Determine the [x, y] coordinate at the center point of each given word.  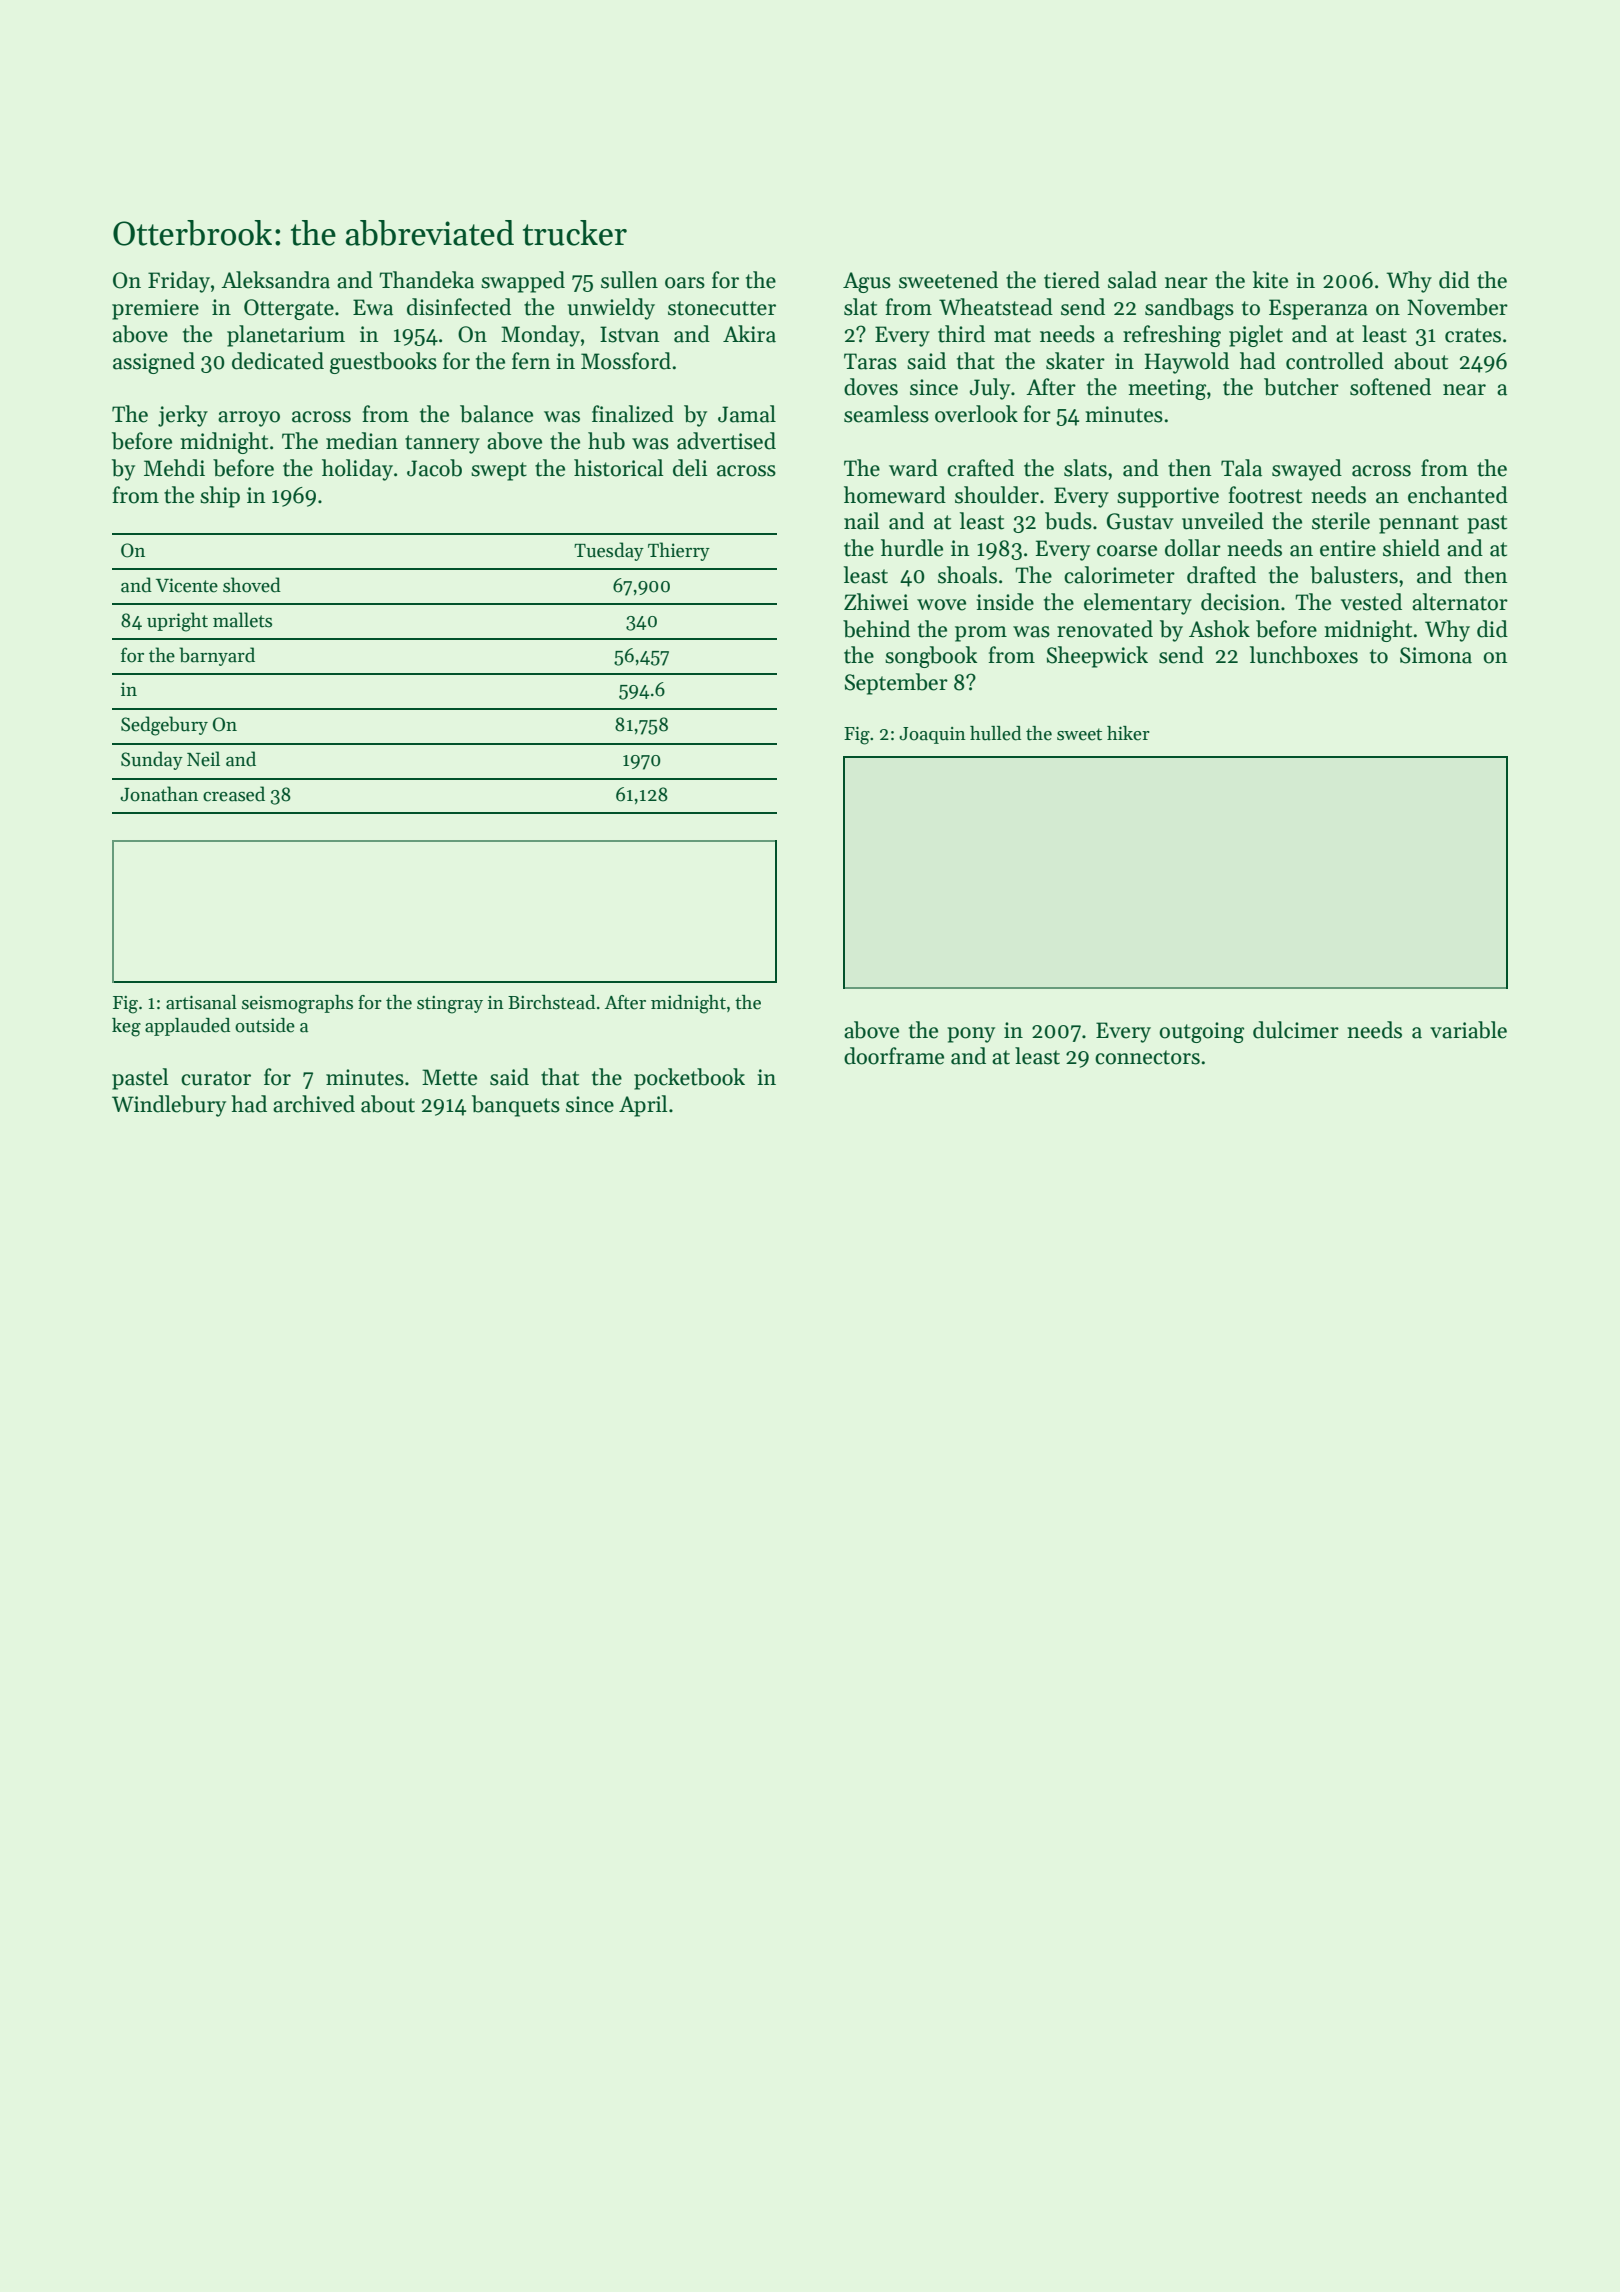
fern [531, 361]
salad [1132, 280]
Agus [867, 282]
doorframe [894, 1056]
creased [234, 794]
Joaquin [932, 735]
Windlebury [169, 1106]
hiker [1128, 733]
